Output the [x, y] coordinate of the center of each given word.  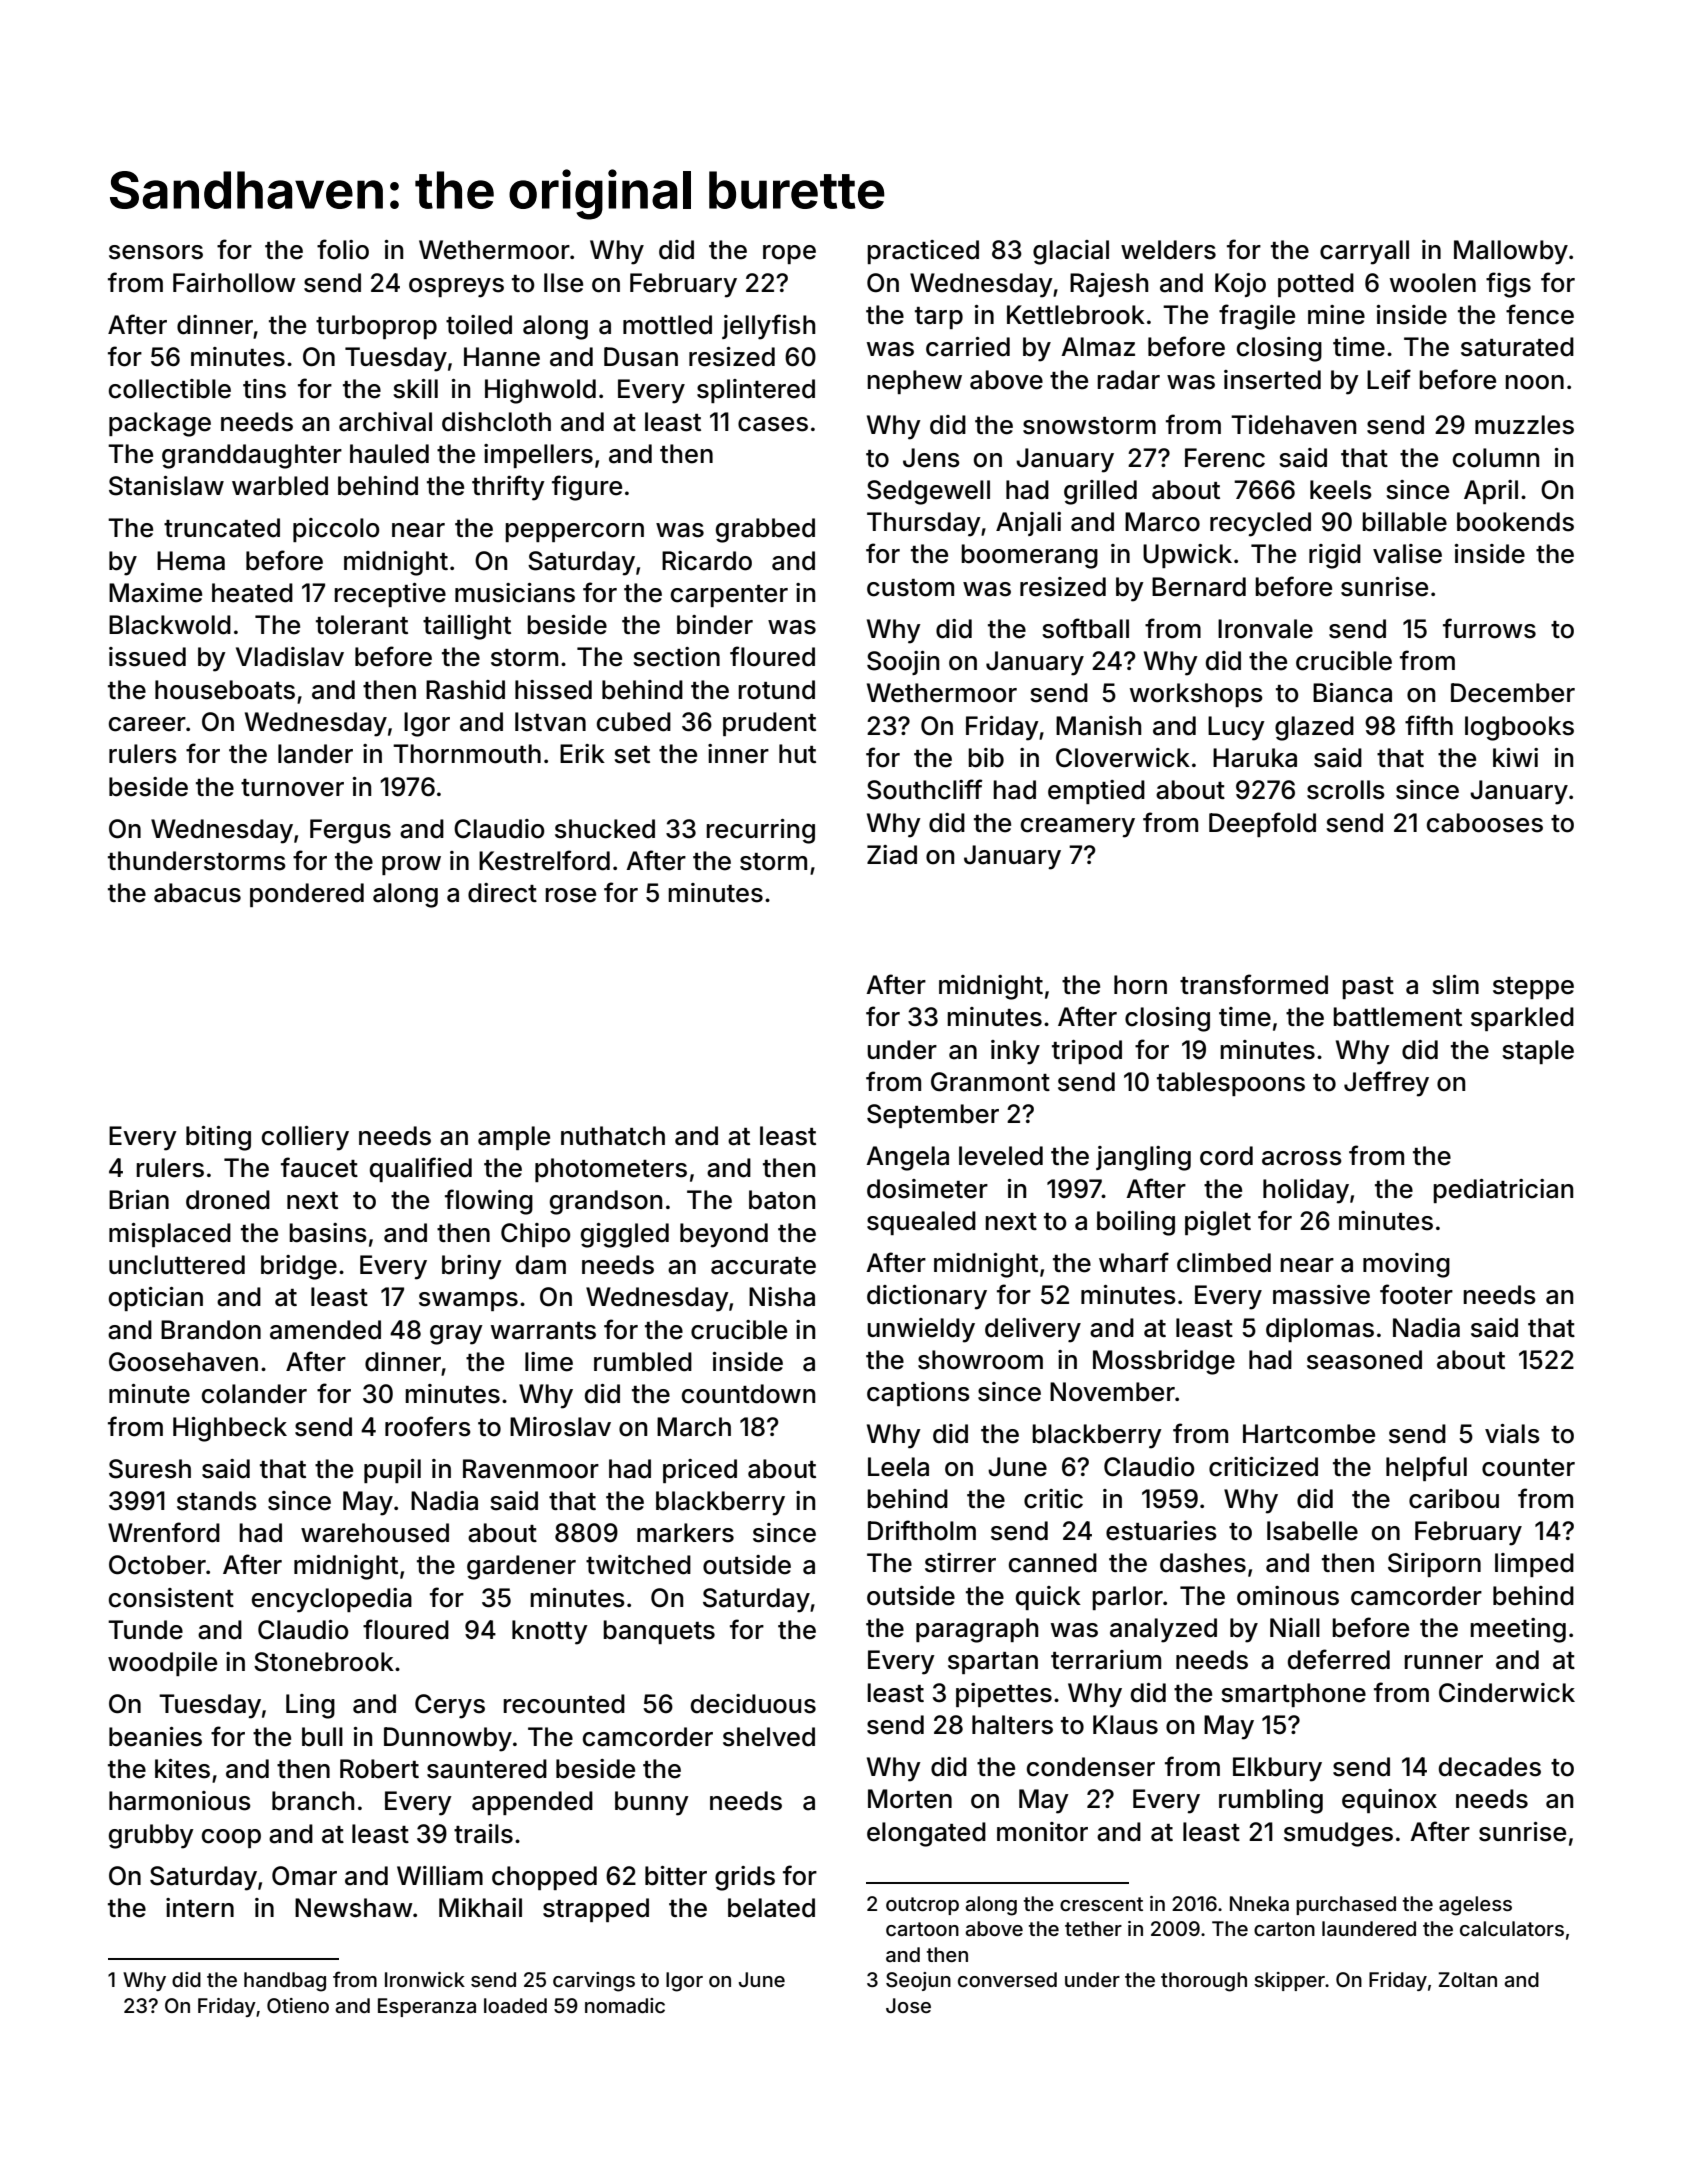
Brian [139, 1200]
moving [1406, 1265]
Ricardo [707, 561]
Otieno [298, 2005]
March [694, 1427]
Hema [191, 561]
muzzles [1524, 425]
